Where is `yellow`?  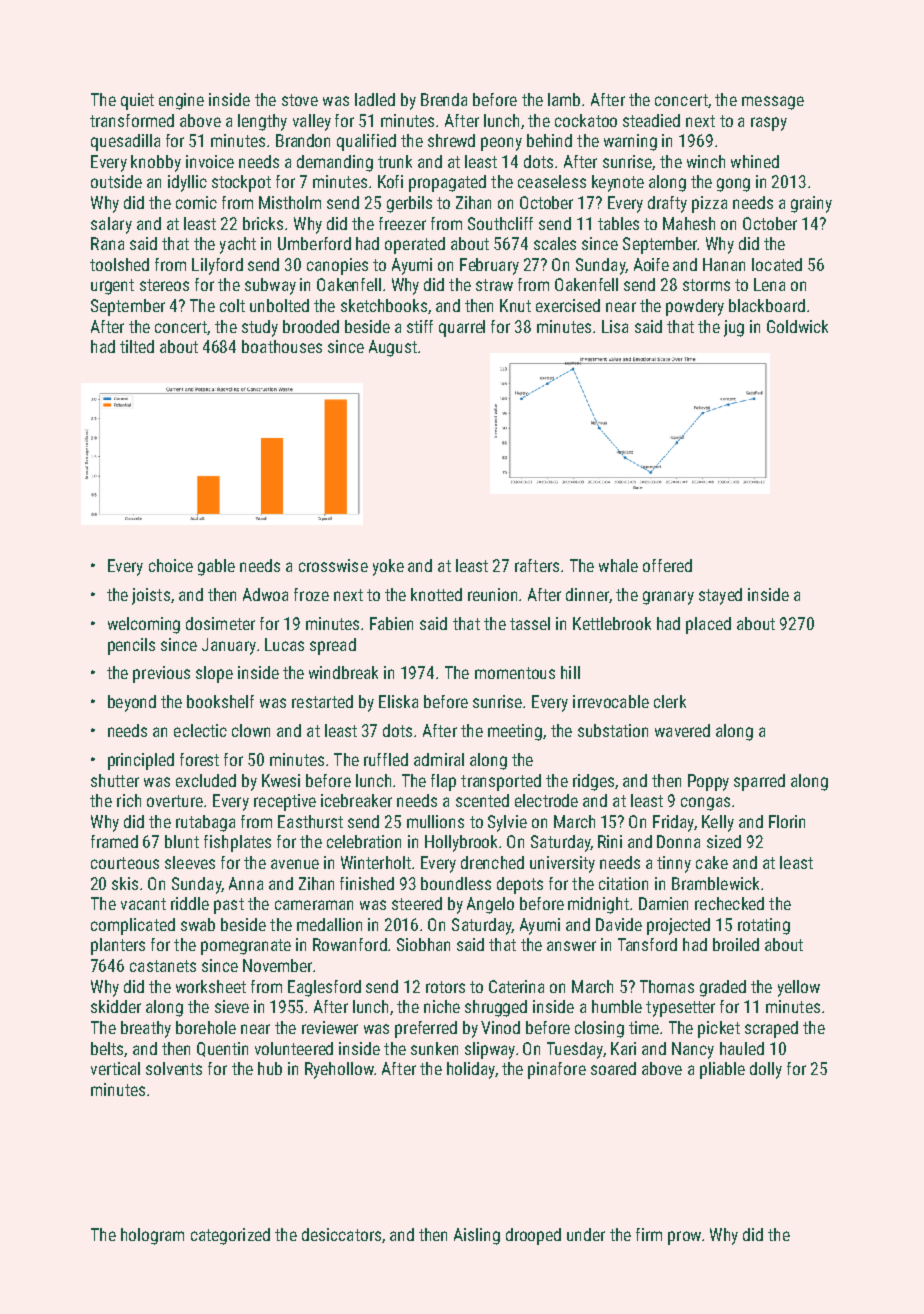 yellow is located at coordinates (799, 988).
